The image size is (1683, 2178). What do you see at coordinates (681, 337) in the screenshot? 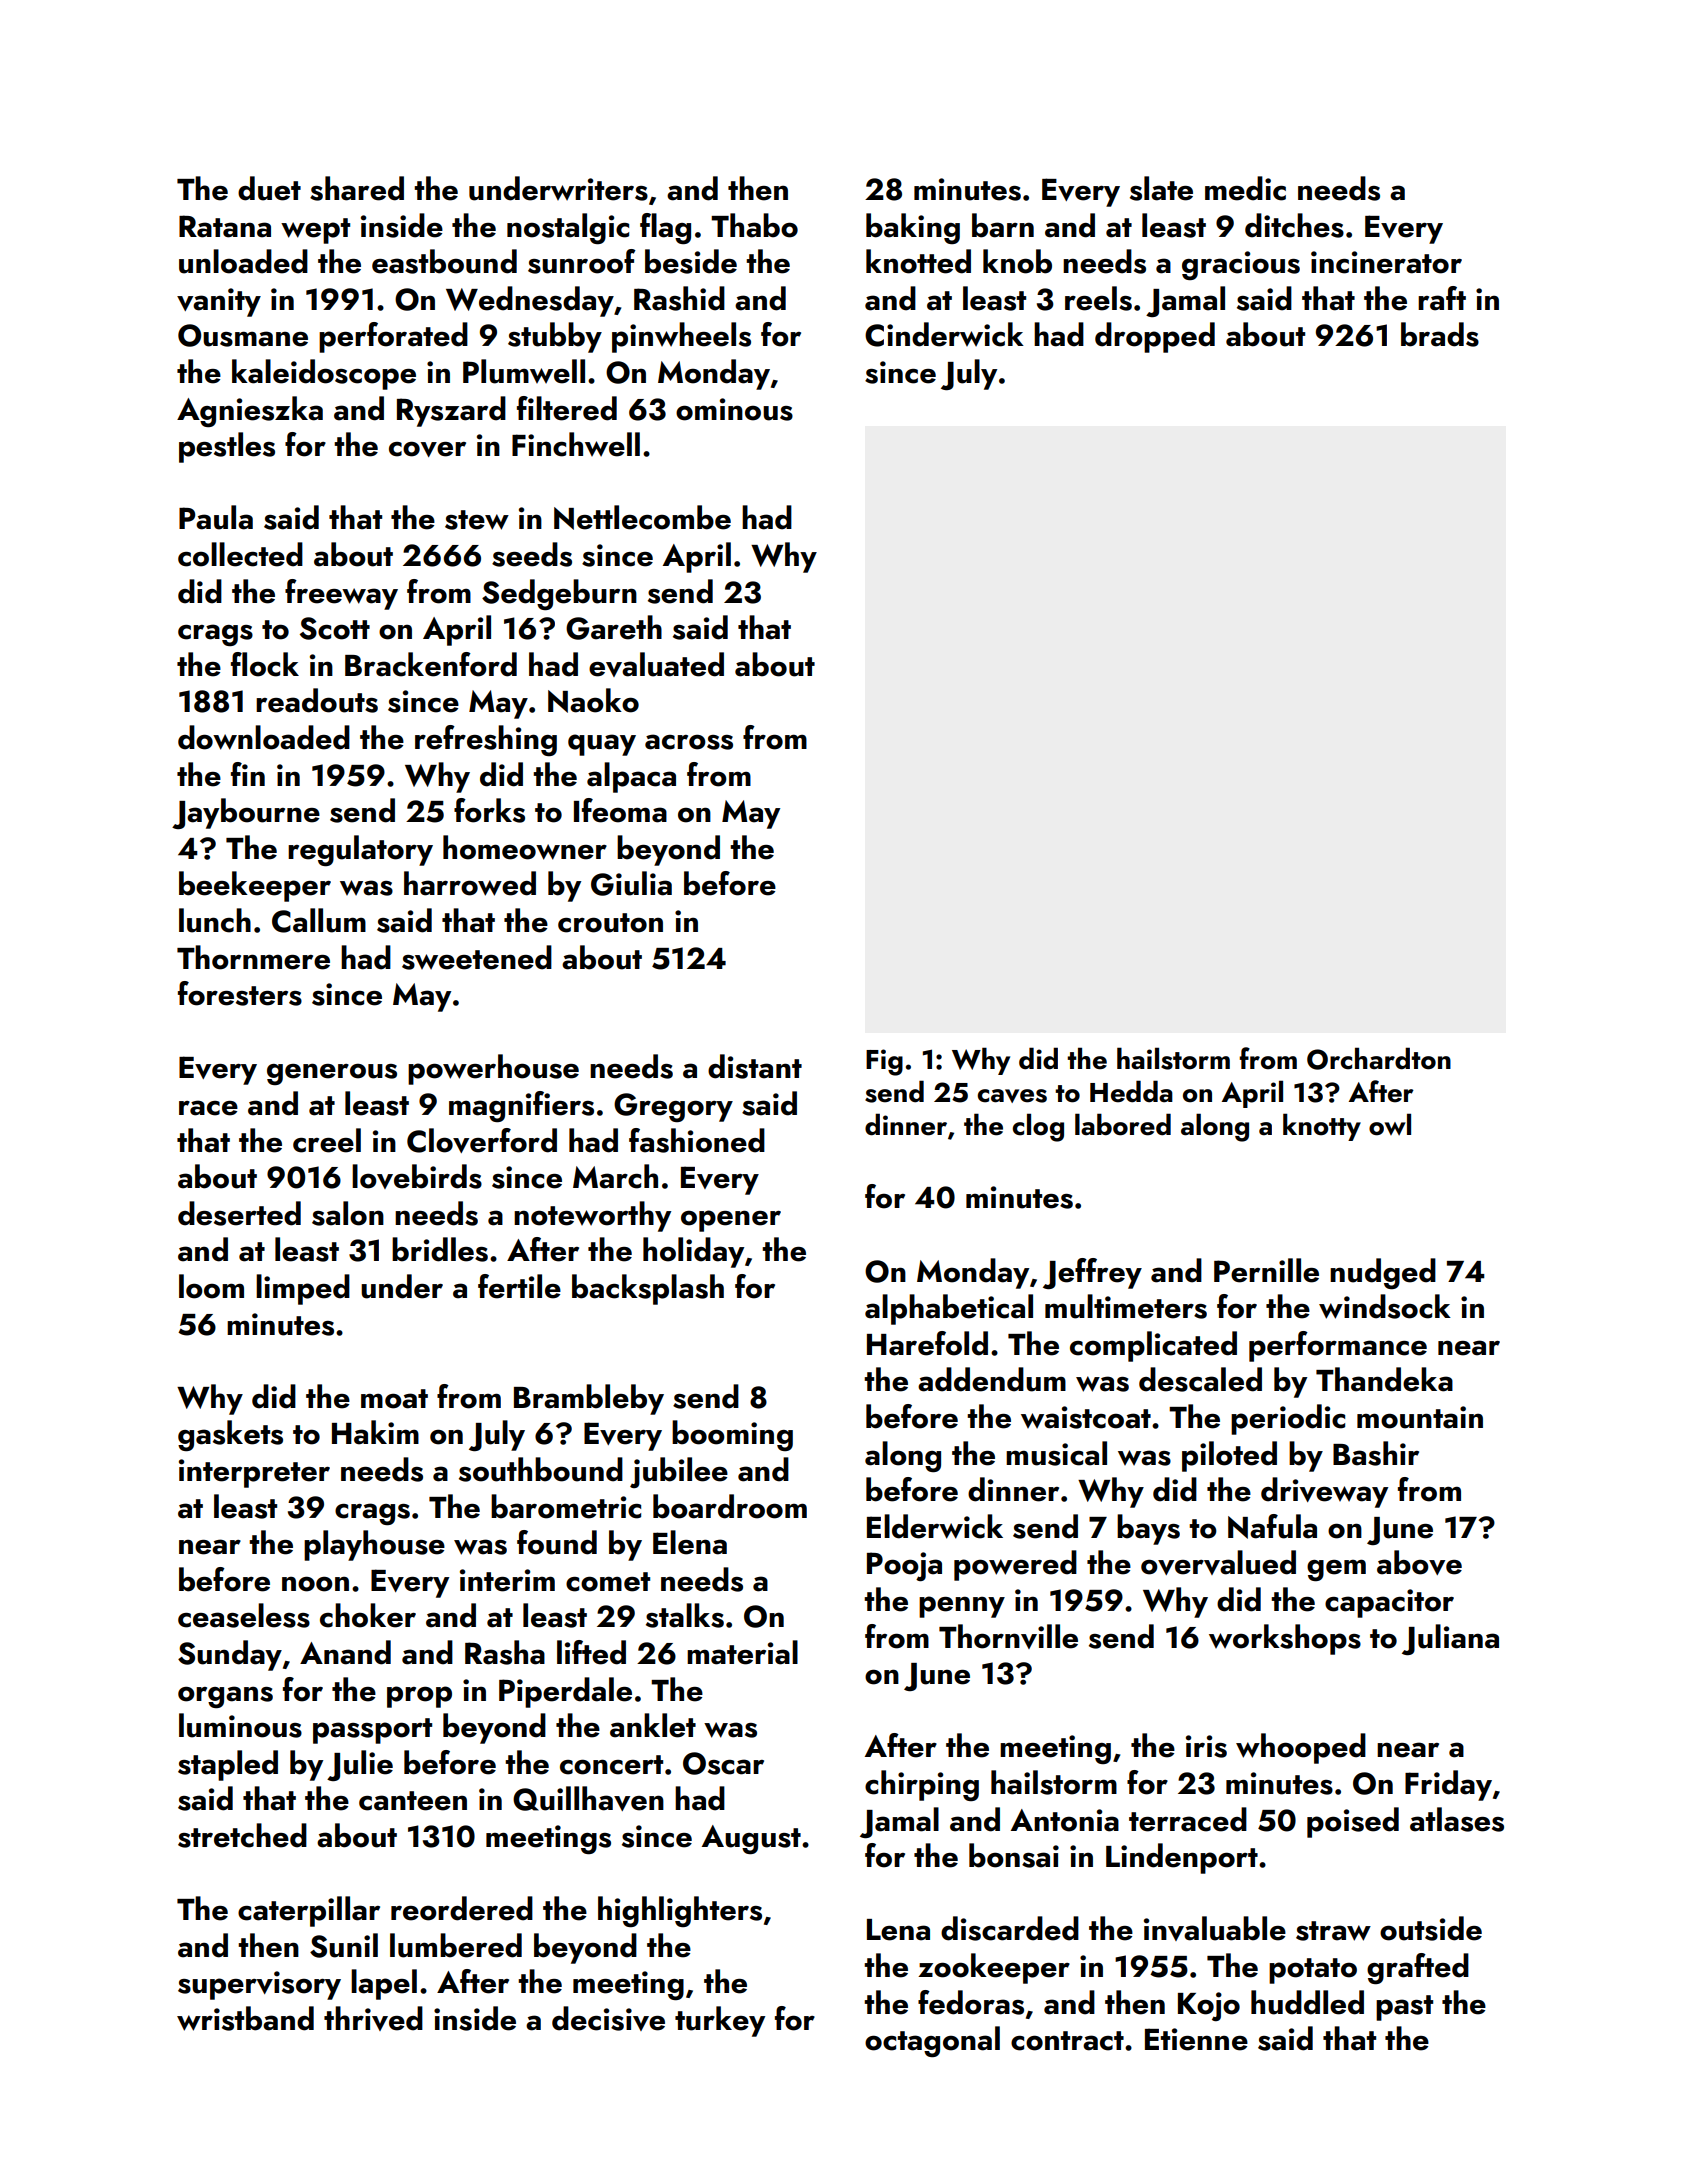
I see `pinwheels` at bounding box center [681, 337].
